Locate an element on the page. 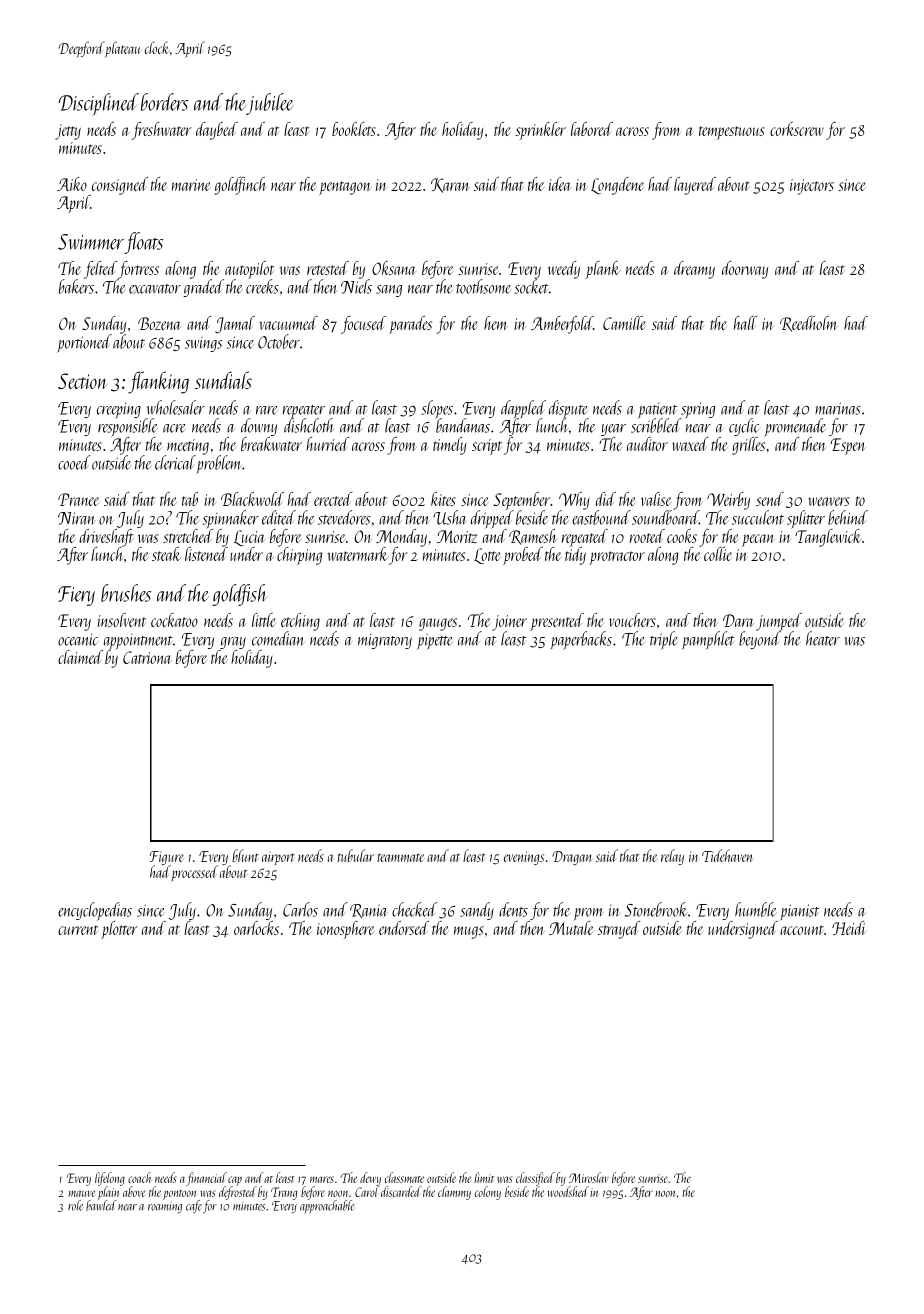  Heidi is located at coordinates (849, 928).
